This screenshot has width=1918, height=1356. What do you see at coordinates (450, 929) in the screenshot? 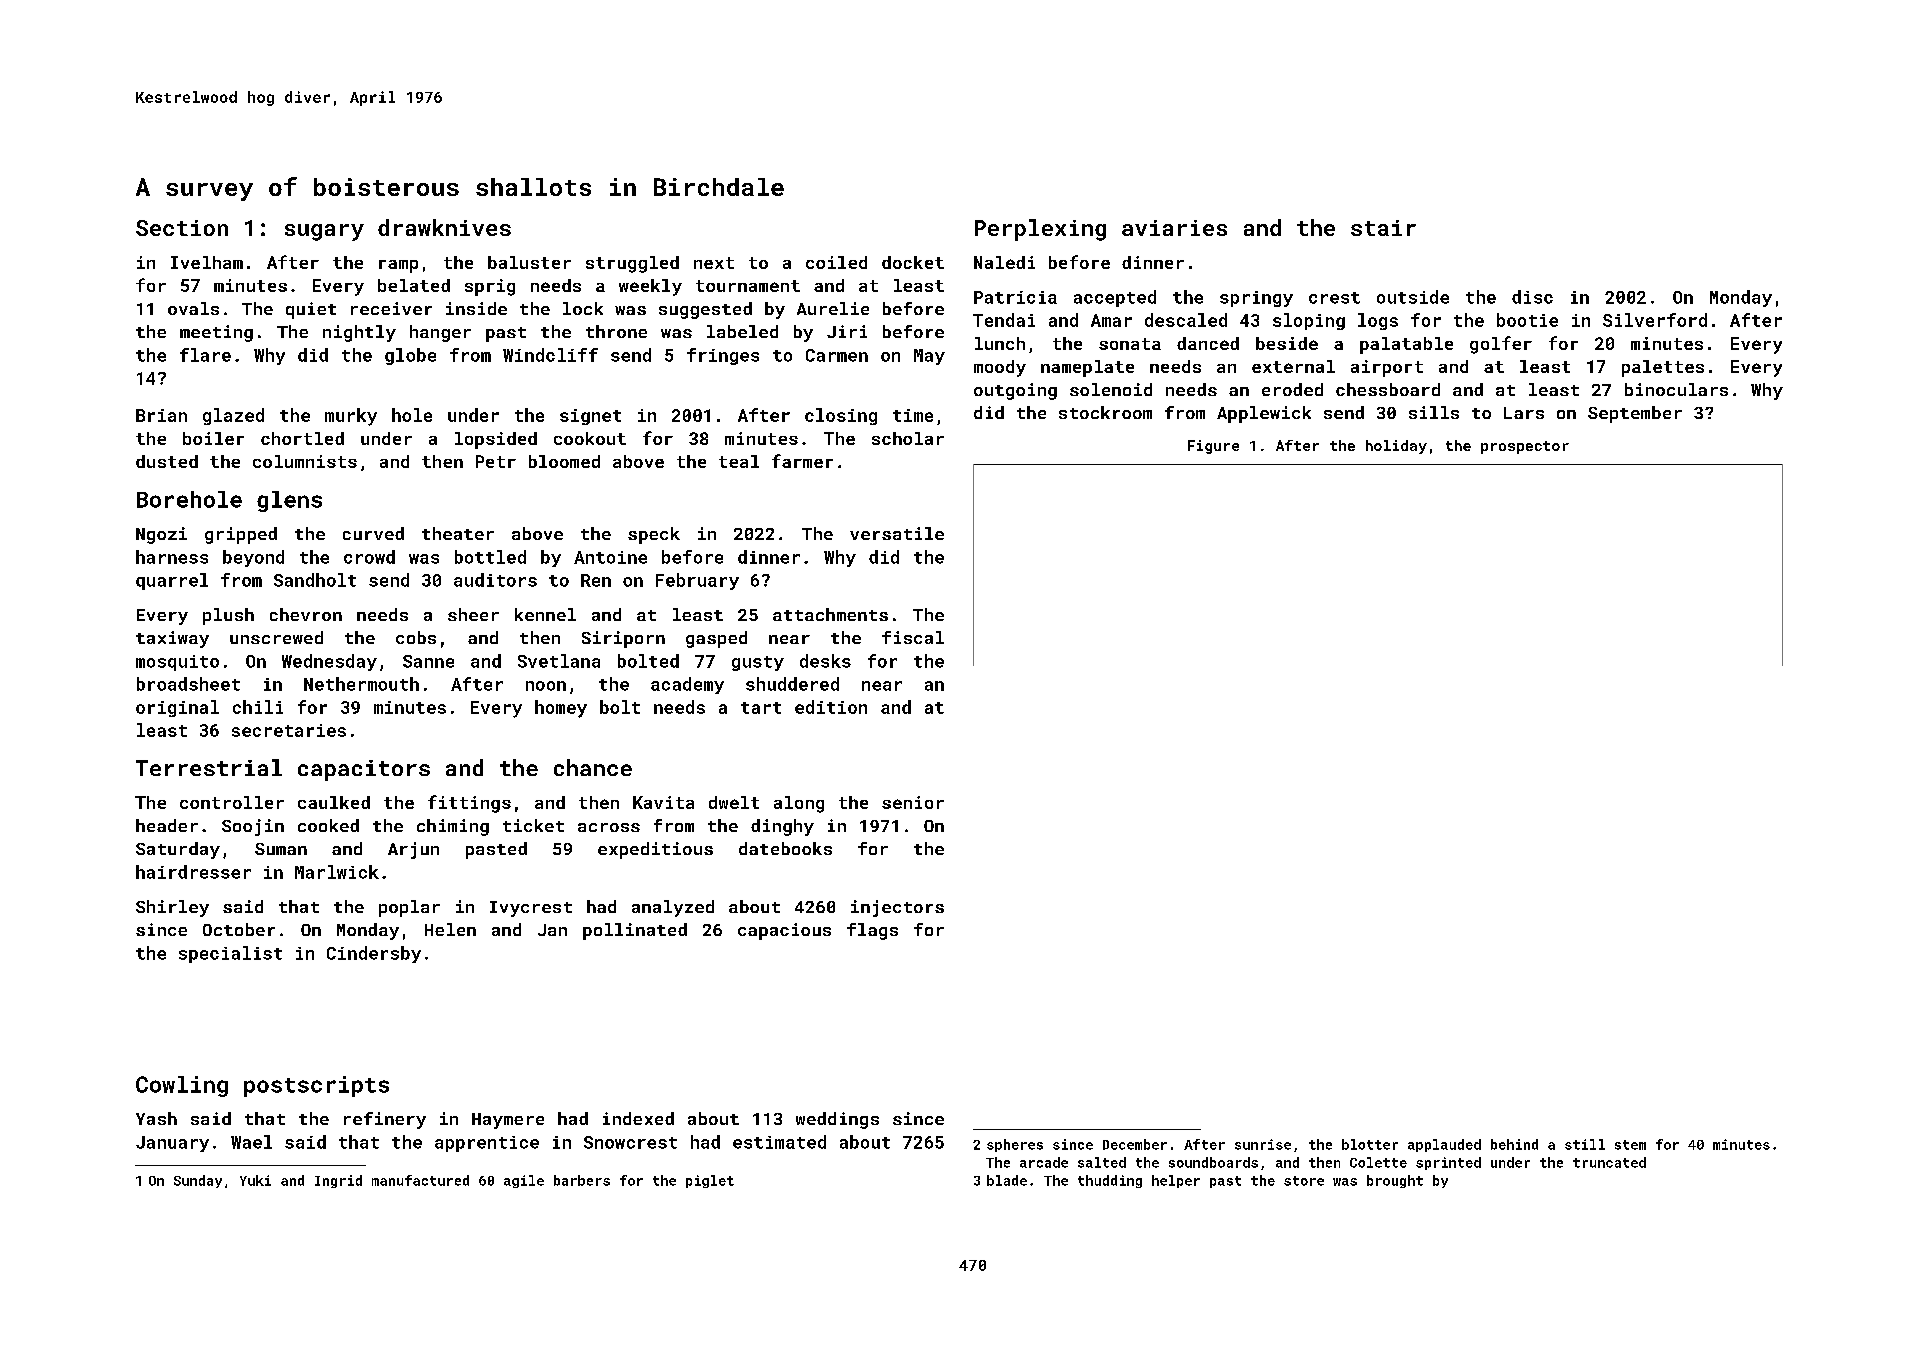
I see `Helen` at bounding box center [450, 929].
